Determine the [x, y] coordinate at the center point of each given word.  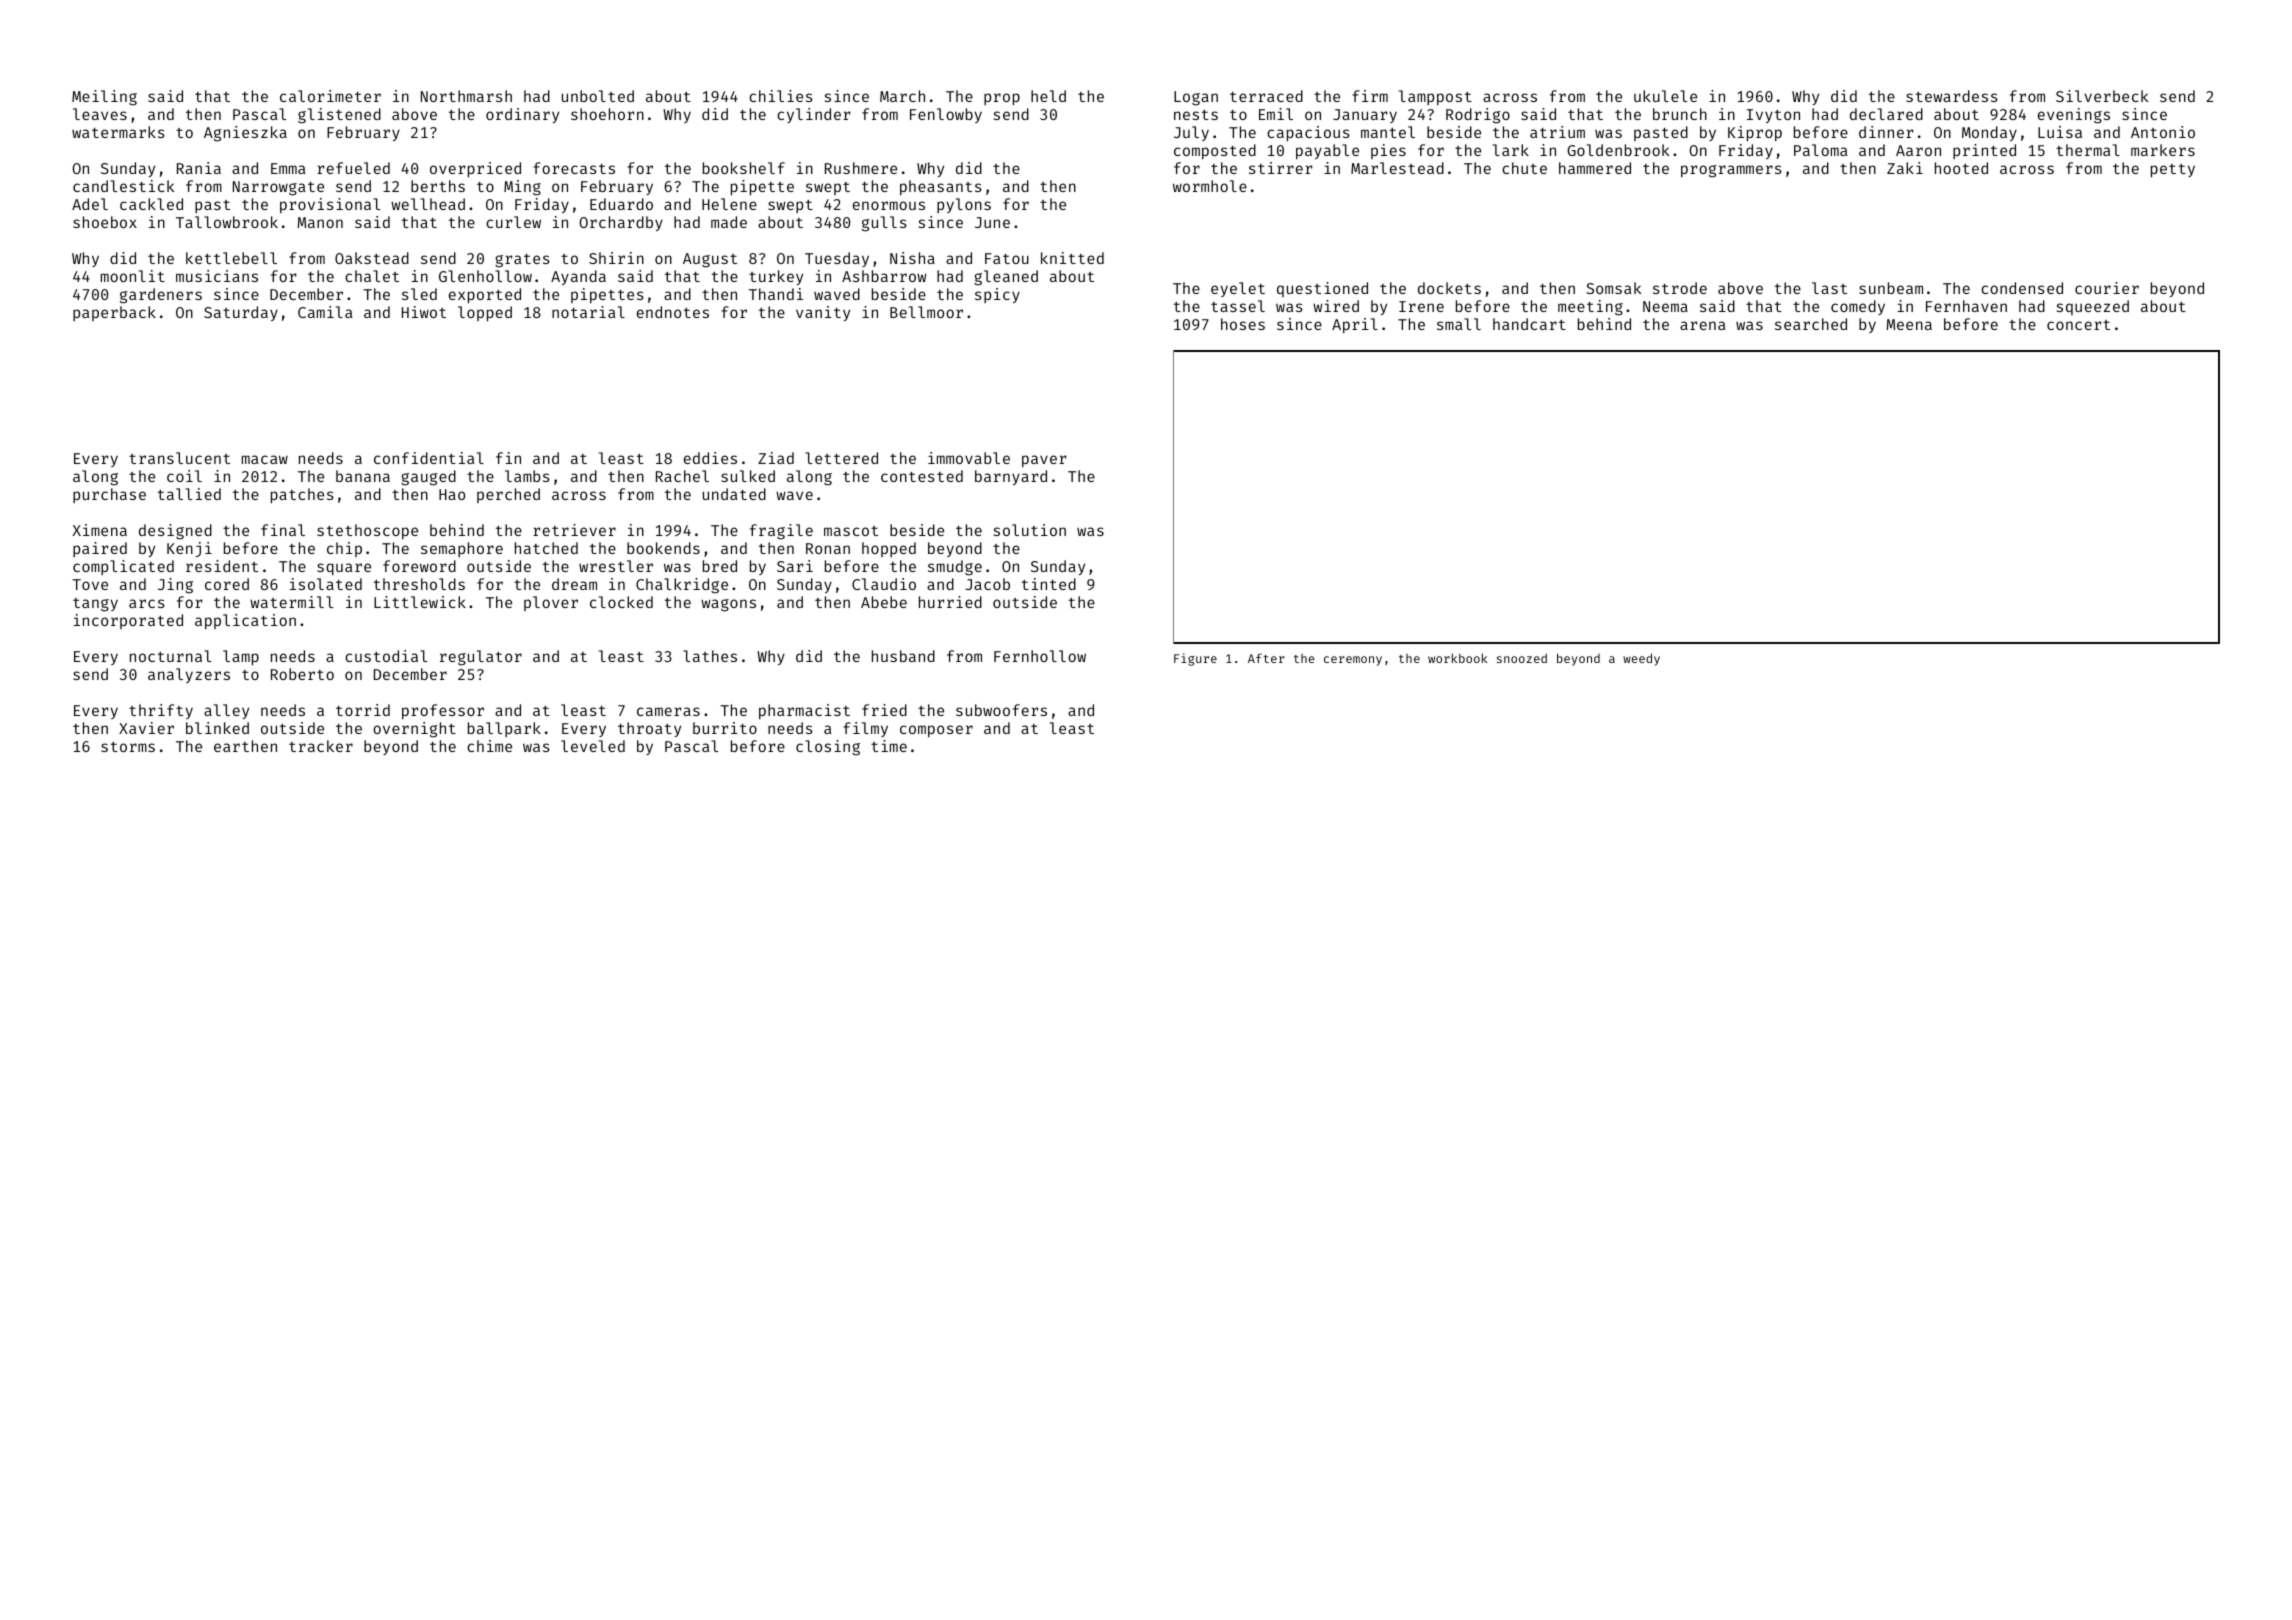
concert [2078, 325]
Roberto [302, 674]
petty [2173, 170]
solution [1030, 530]
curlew [513, 222]
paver [1044, 461]
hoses [1243, 324]
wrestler [616, 566]
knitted [1072, 258]
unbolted [598, 96]
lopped [485, 313]
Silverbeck [2102, 96]
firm [1370, 96]
